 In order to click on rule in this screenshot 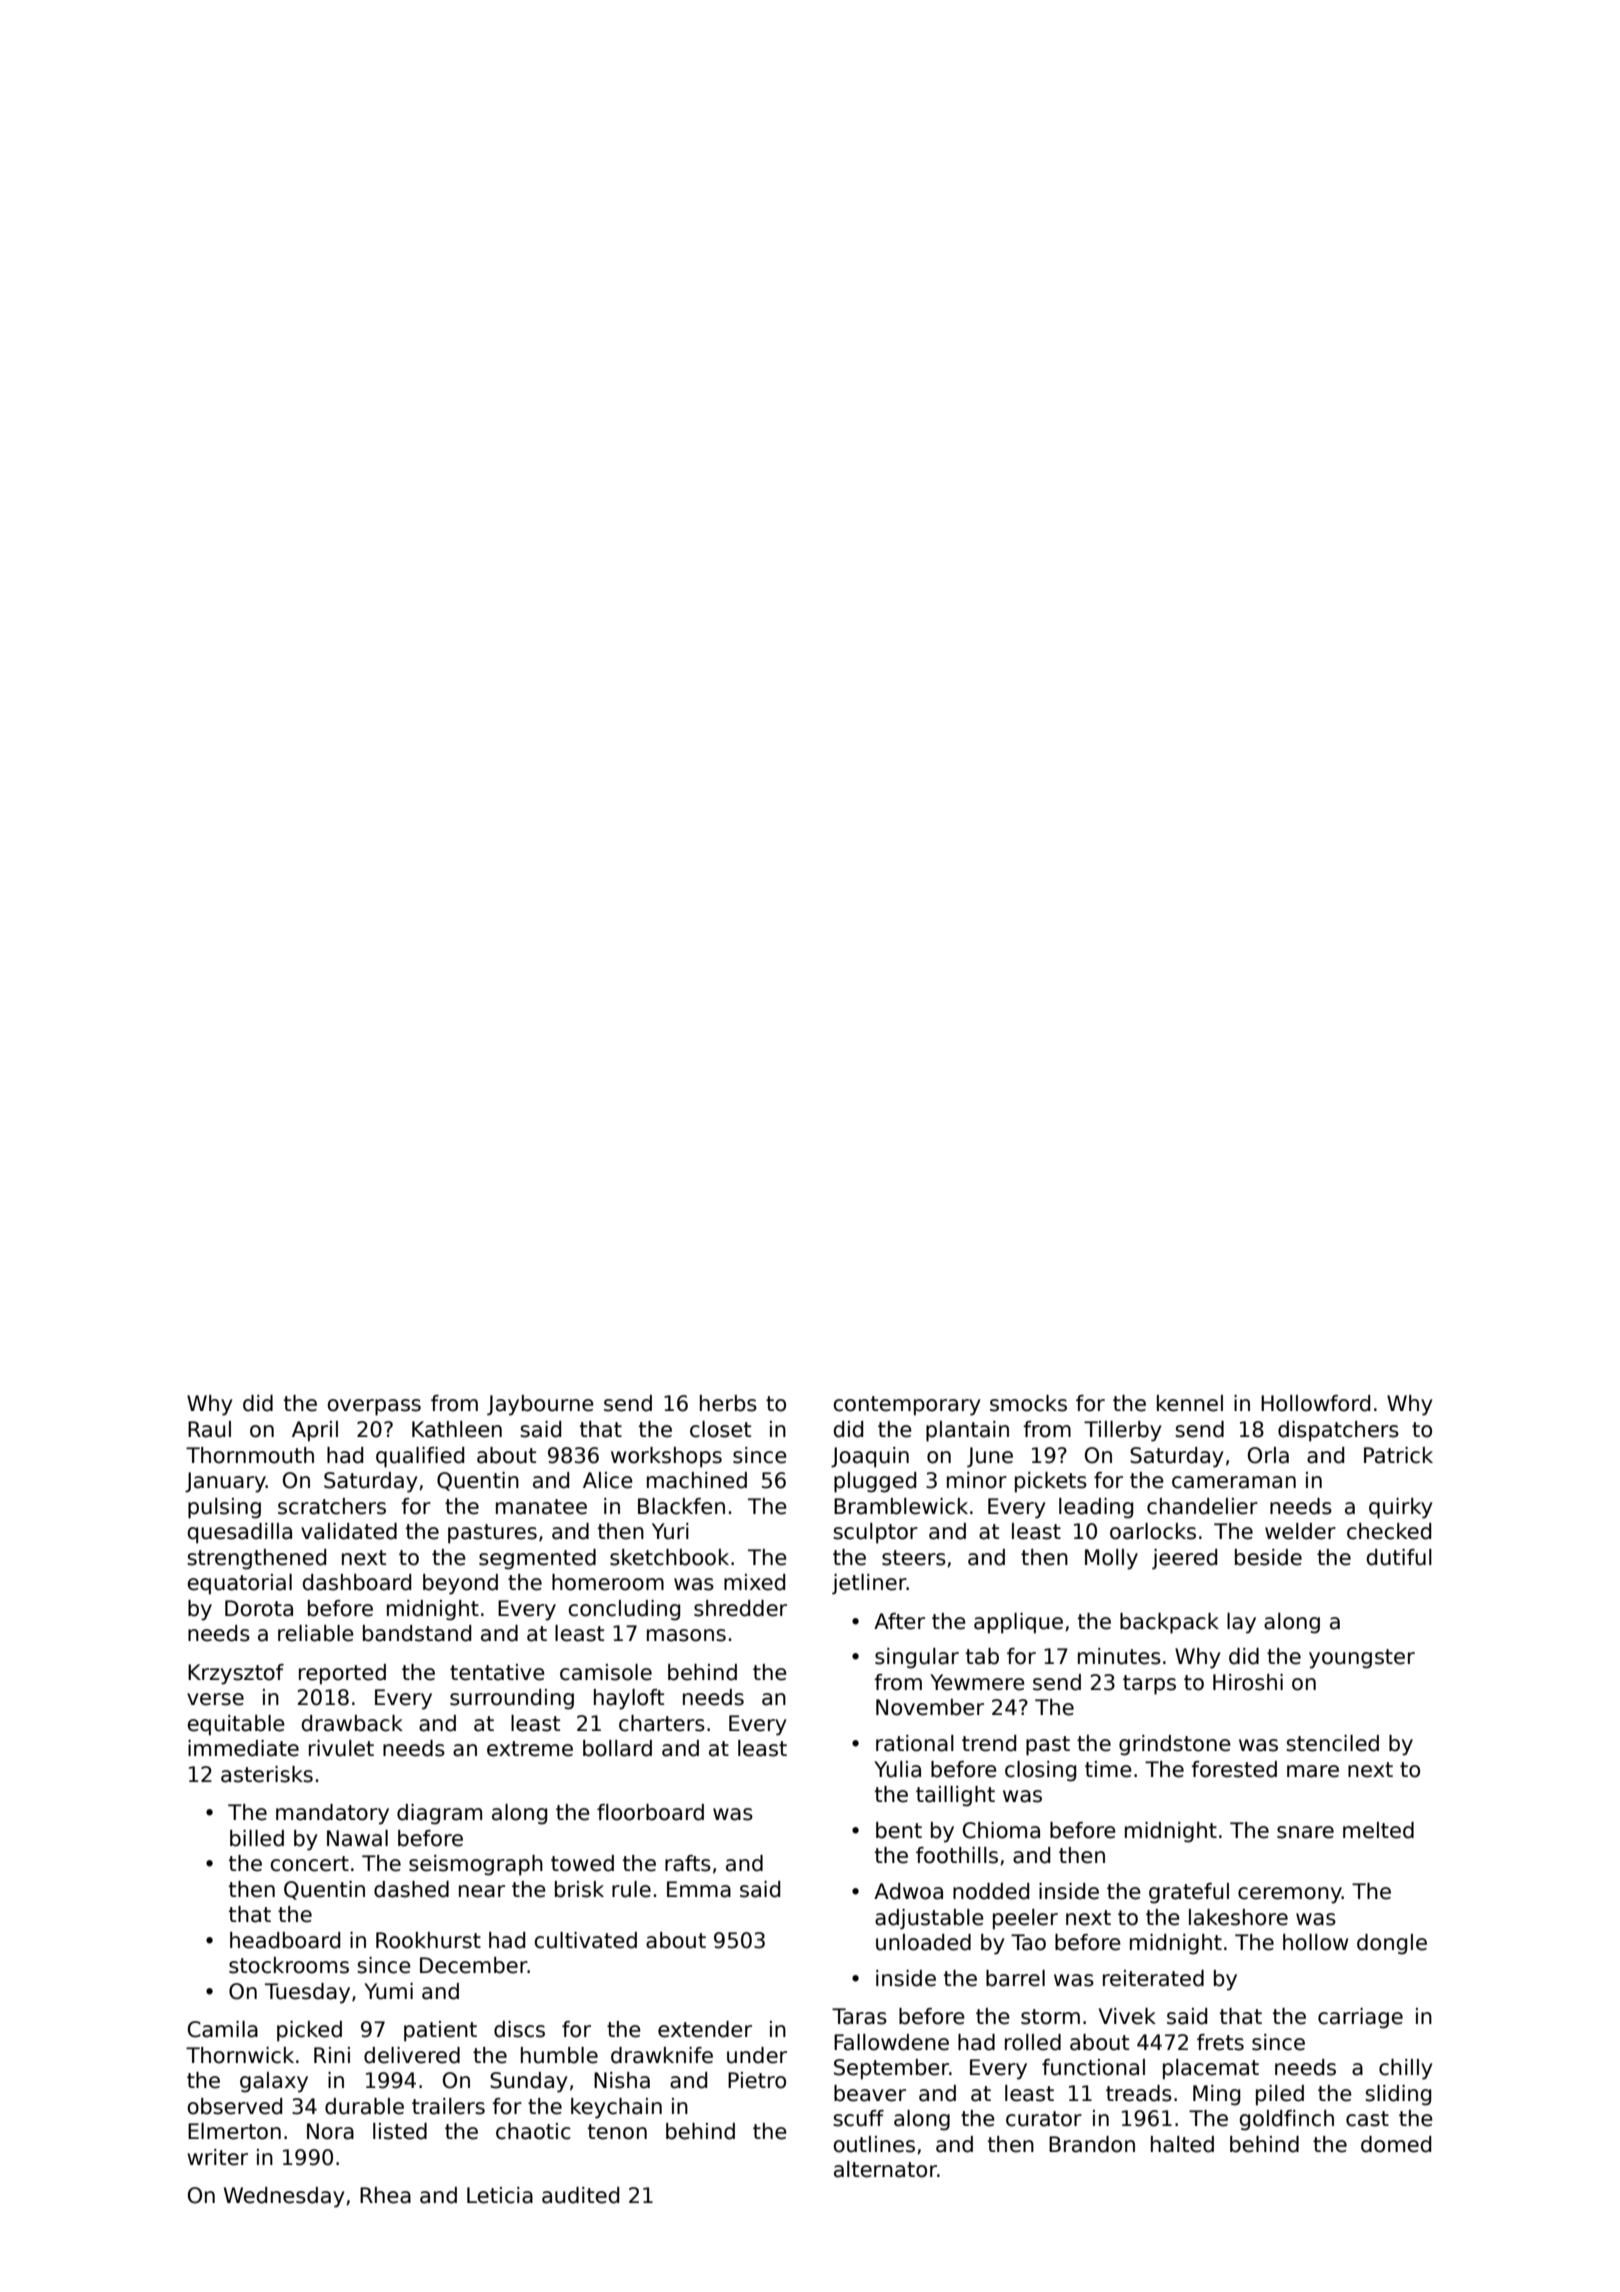, I will do `click(631, 1889)`.
